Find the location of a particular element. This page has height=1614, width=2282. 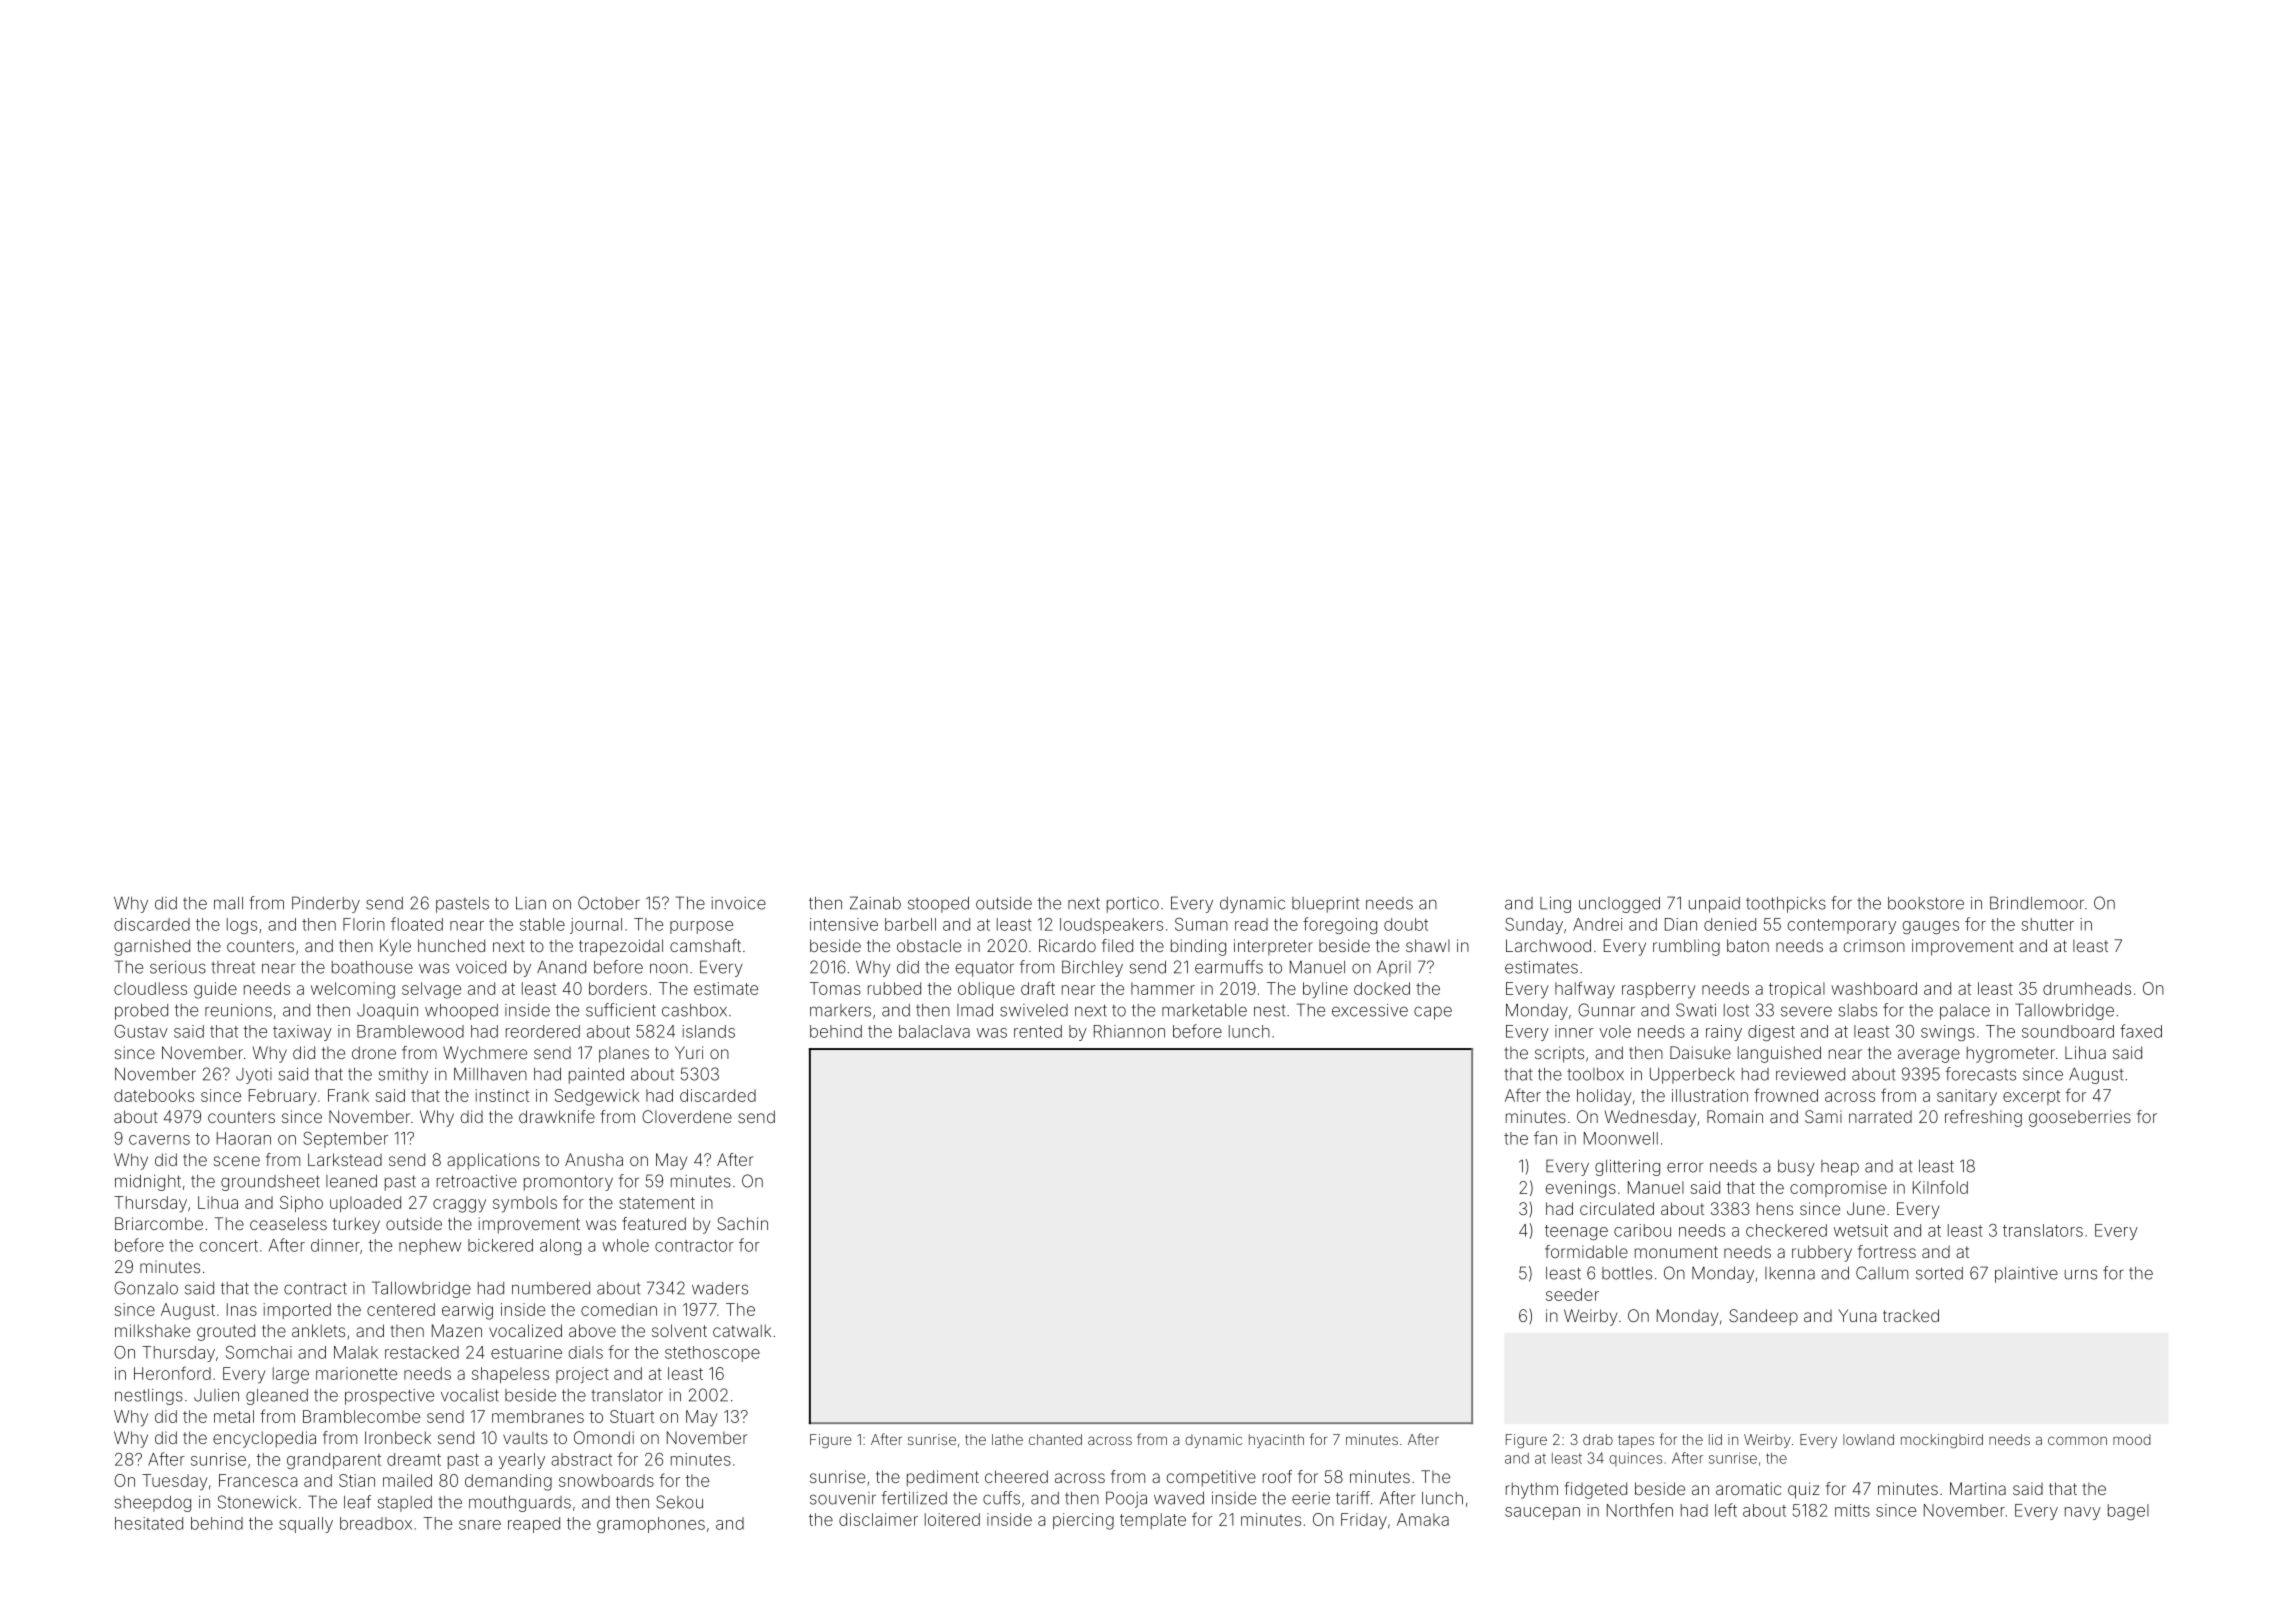

Sandeep is located at coordinates (1763, 1317).
